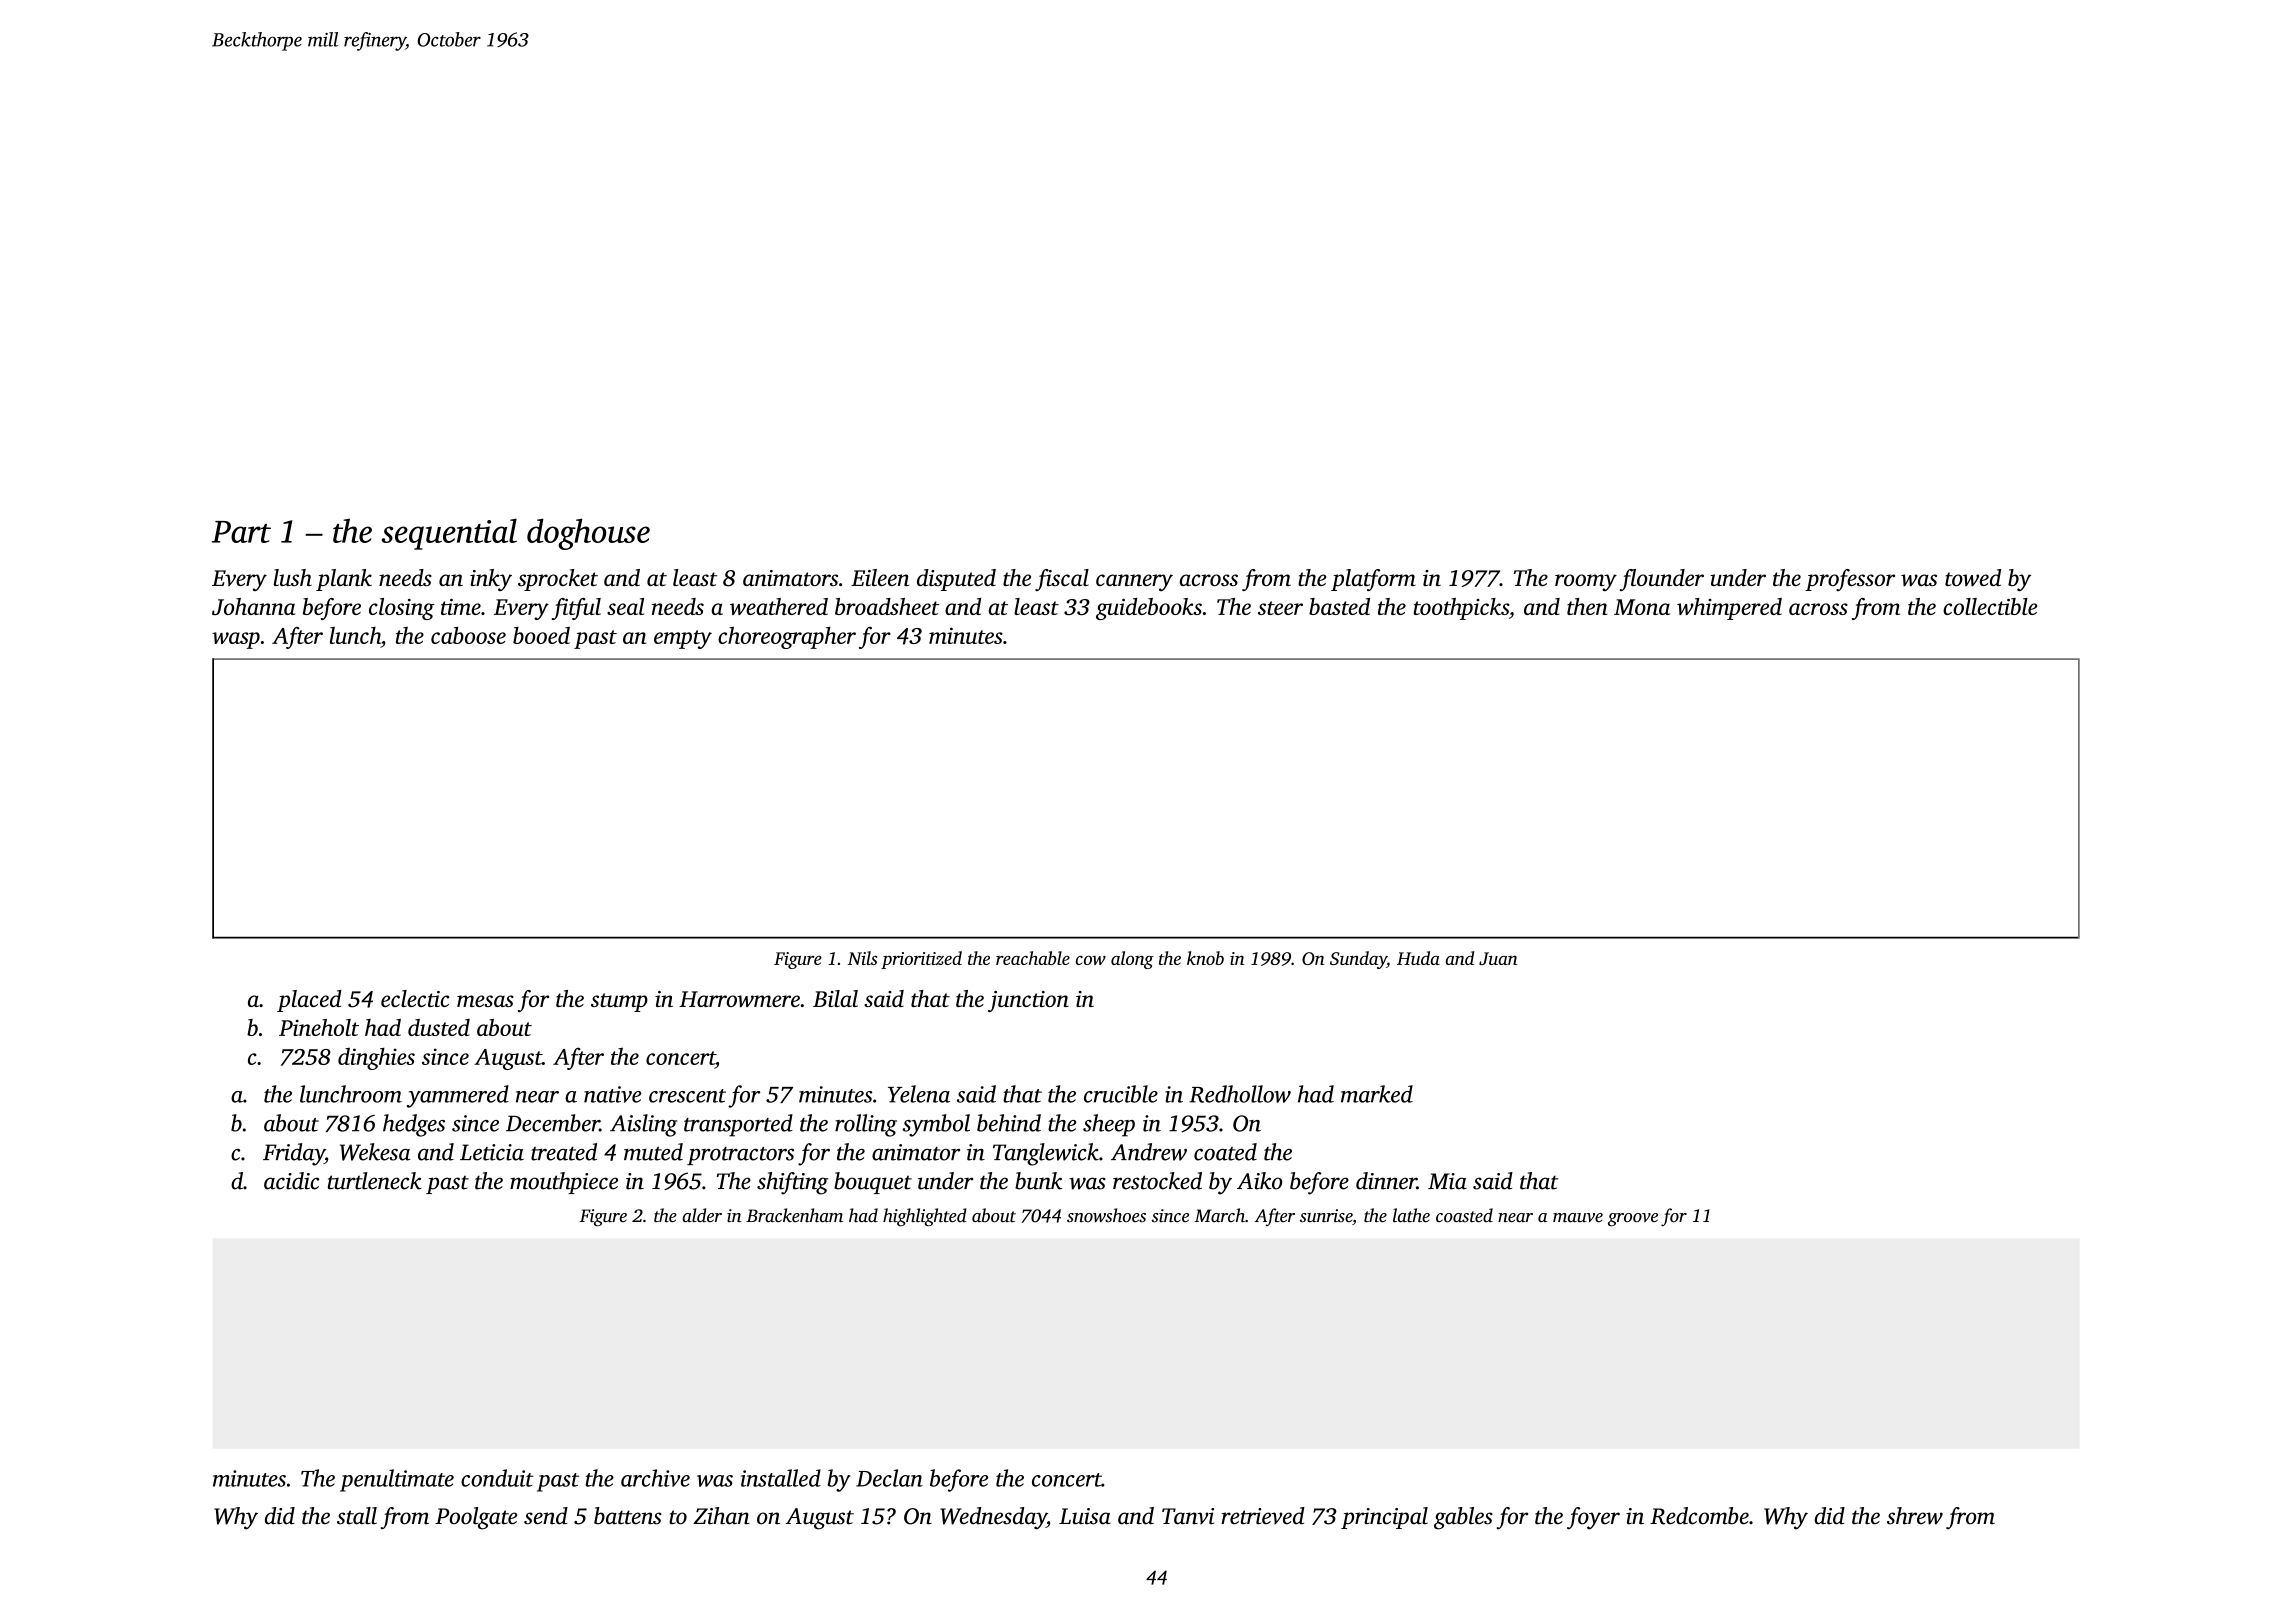 This screenshot has height=1620, width=2292. Describe the element at coordinates (1498, 958) in the screenshot. I see `Juan` at that location.
